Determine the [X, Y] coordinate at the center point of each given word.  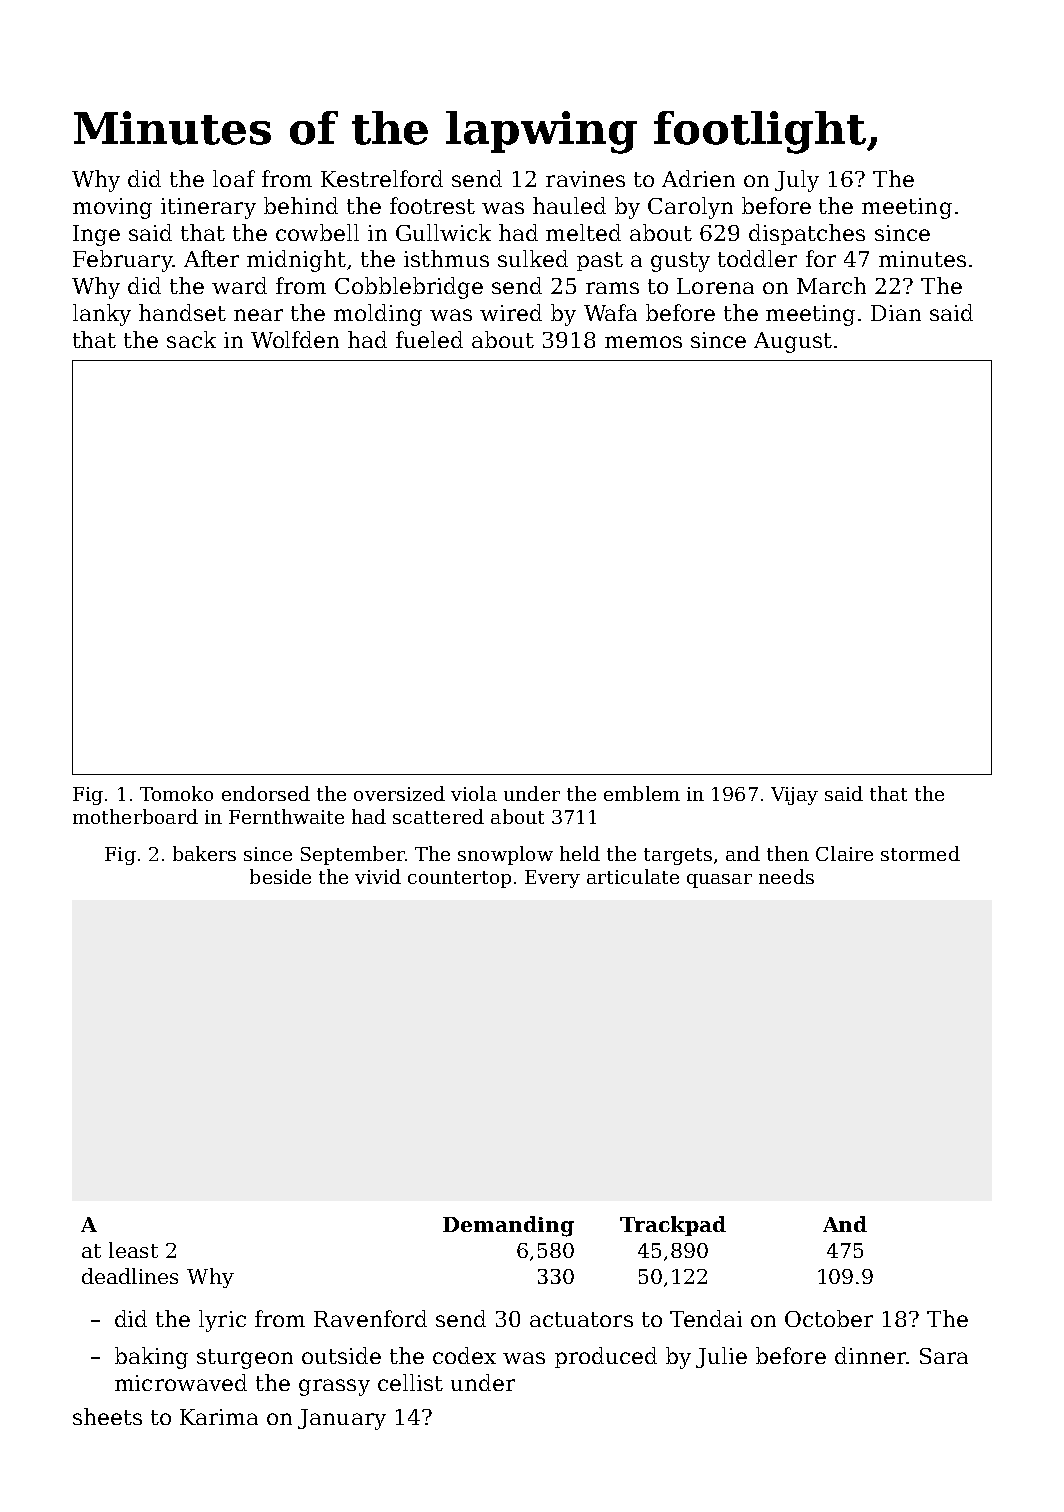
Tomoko [176, 793]
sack [191, 339]
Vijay [794, 796]
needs [786, 876]
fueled [429, 339]
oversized [399, 793]
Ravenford [370, 1318]
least [133, 1250]
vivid [378, 876]
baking [151, 1358]
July [797, 181]
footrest [432, 205]
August [793, 342]
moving [112, 208]
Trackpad [673, 1226]
